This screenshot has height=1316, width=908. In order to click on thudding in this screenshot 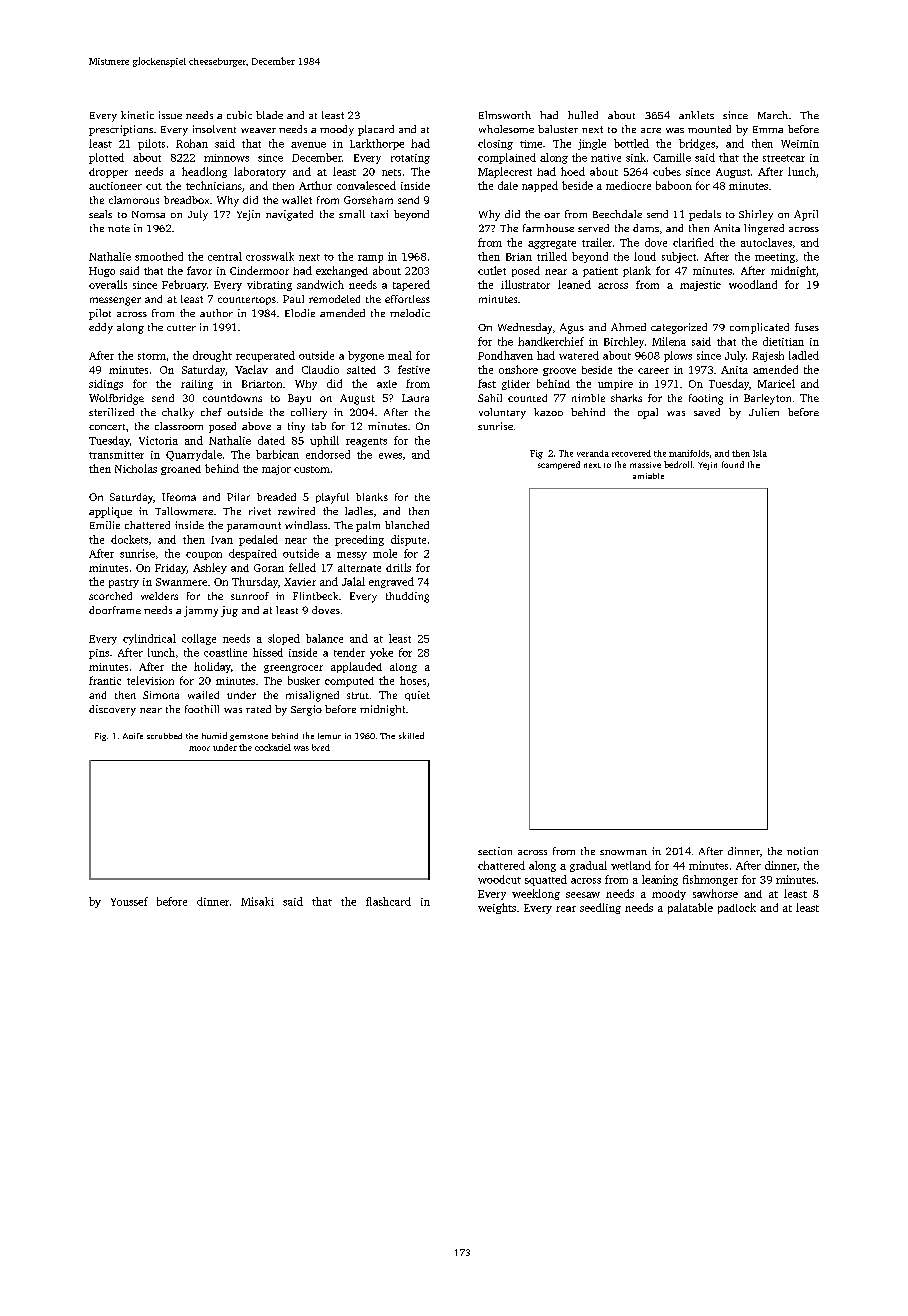, I will do `click(407, 597)`.
